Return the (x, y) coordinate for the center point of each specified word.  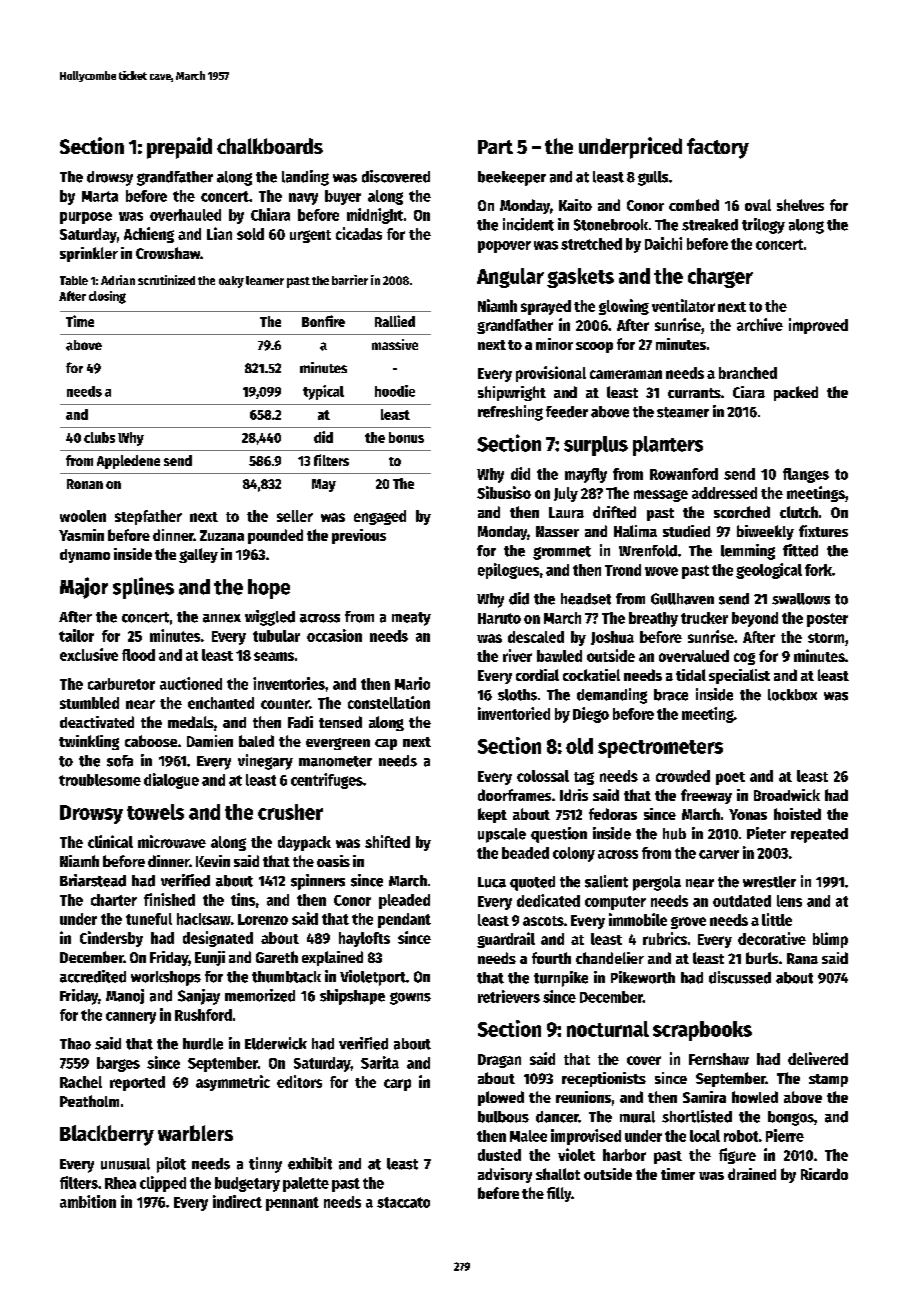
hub (674, 834)
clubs (99, 437)
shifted (387, 841)
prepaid (179, 148)
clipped (163, 1184)
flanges (806, 475)
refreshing (510, 413)
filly (559, 1194)
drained (752, 1174)
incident (528, 224)
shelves (800, 205)
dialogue (171, 781)
